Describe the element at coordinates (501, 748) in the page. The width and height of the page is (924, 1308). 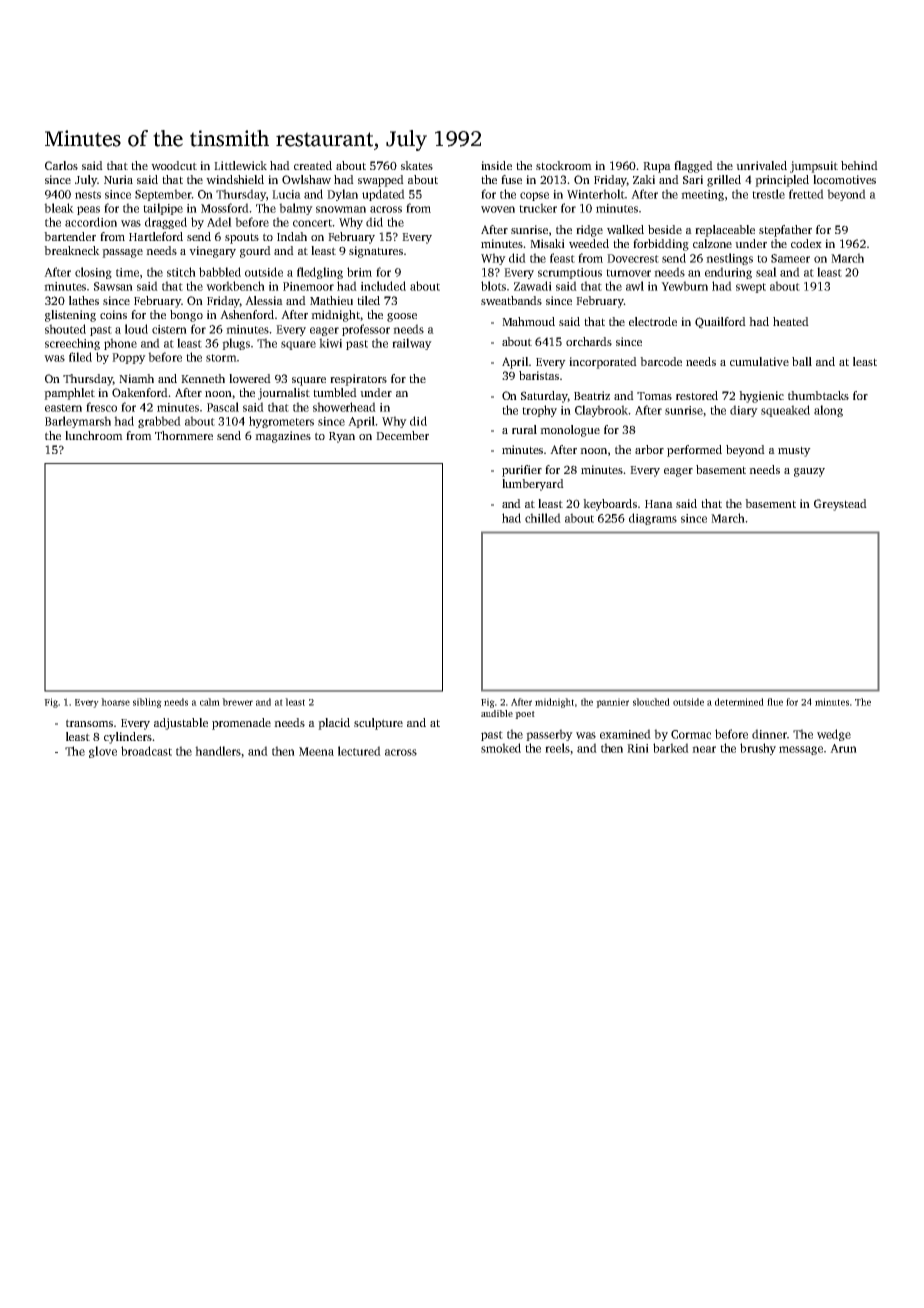
I see `smoked` at that location.
